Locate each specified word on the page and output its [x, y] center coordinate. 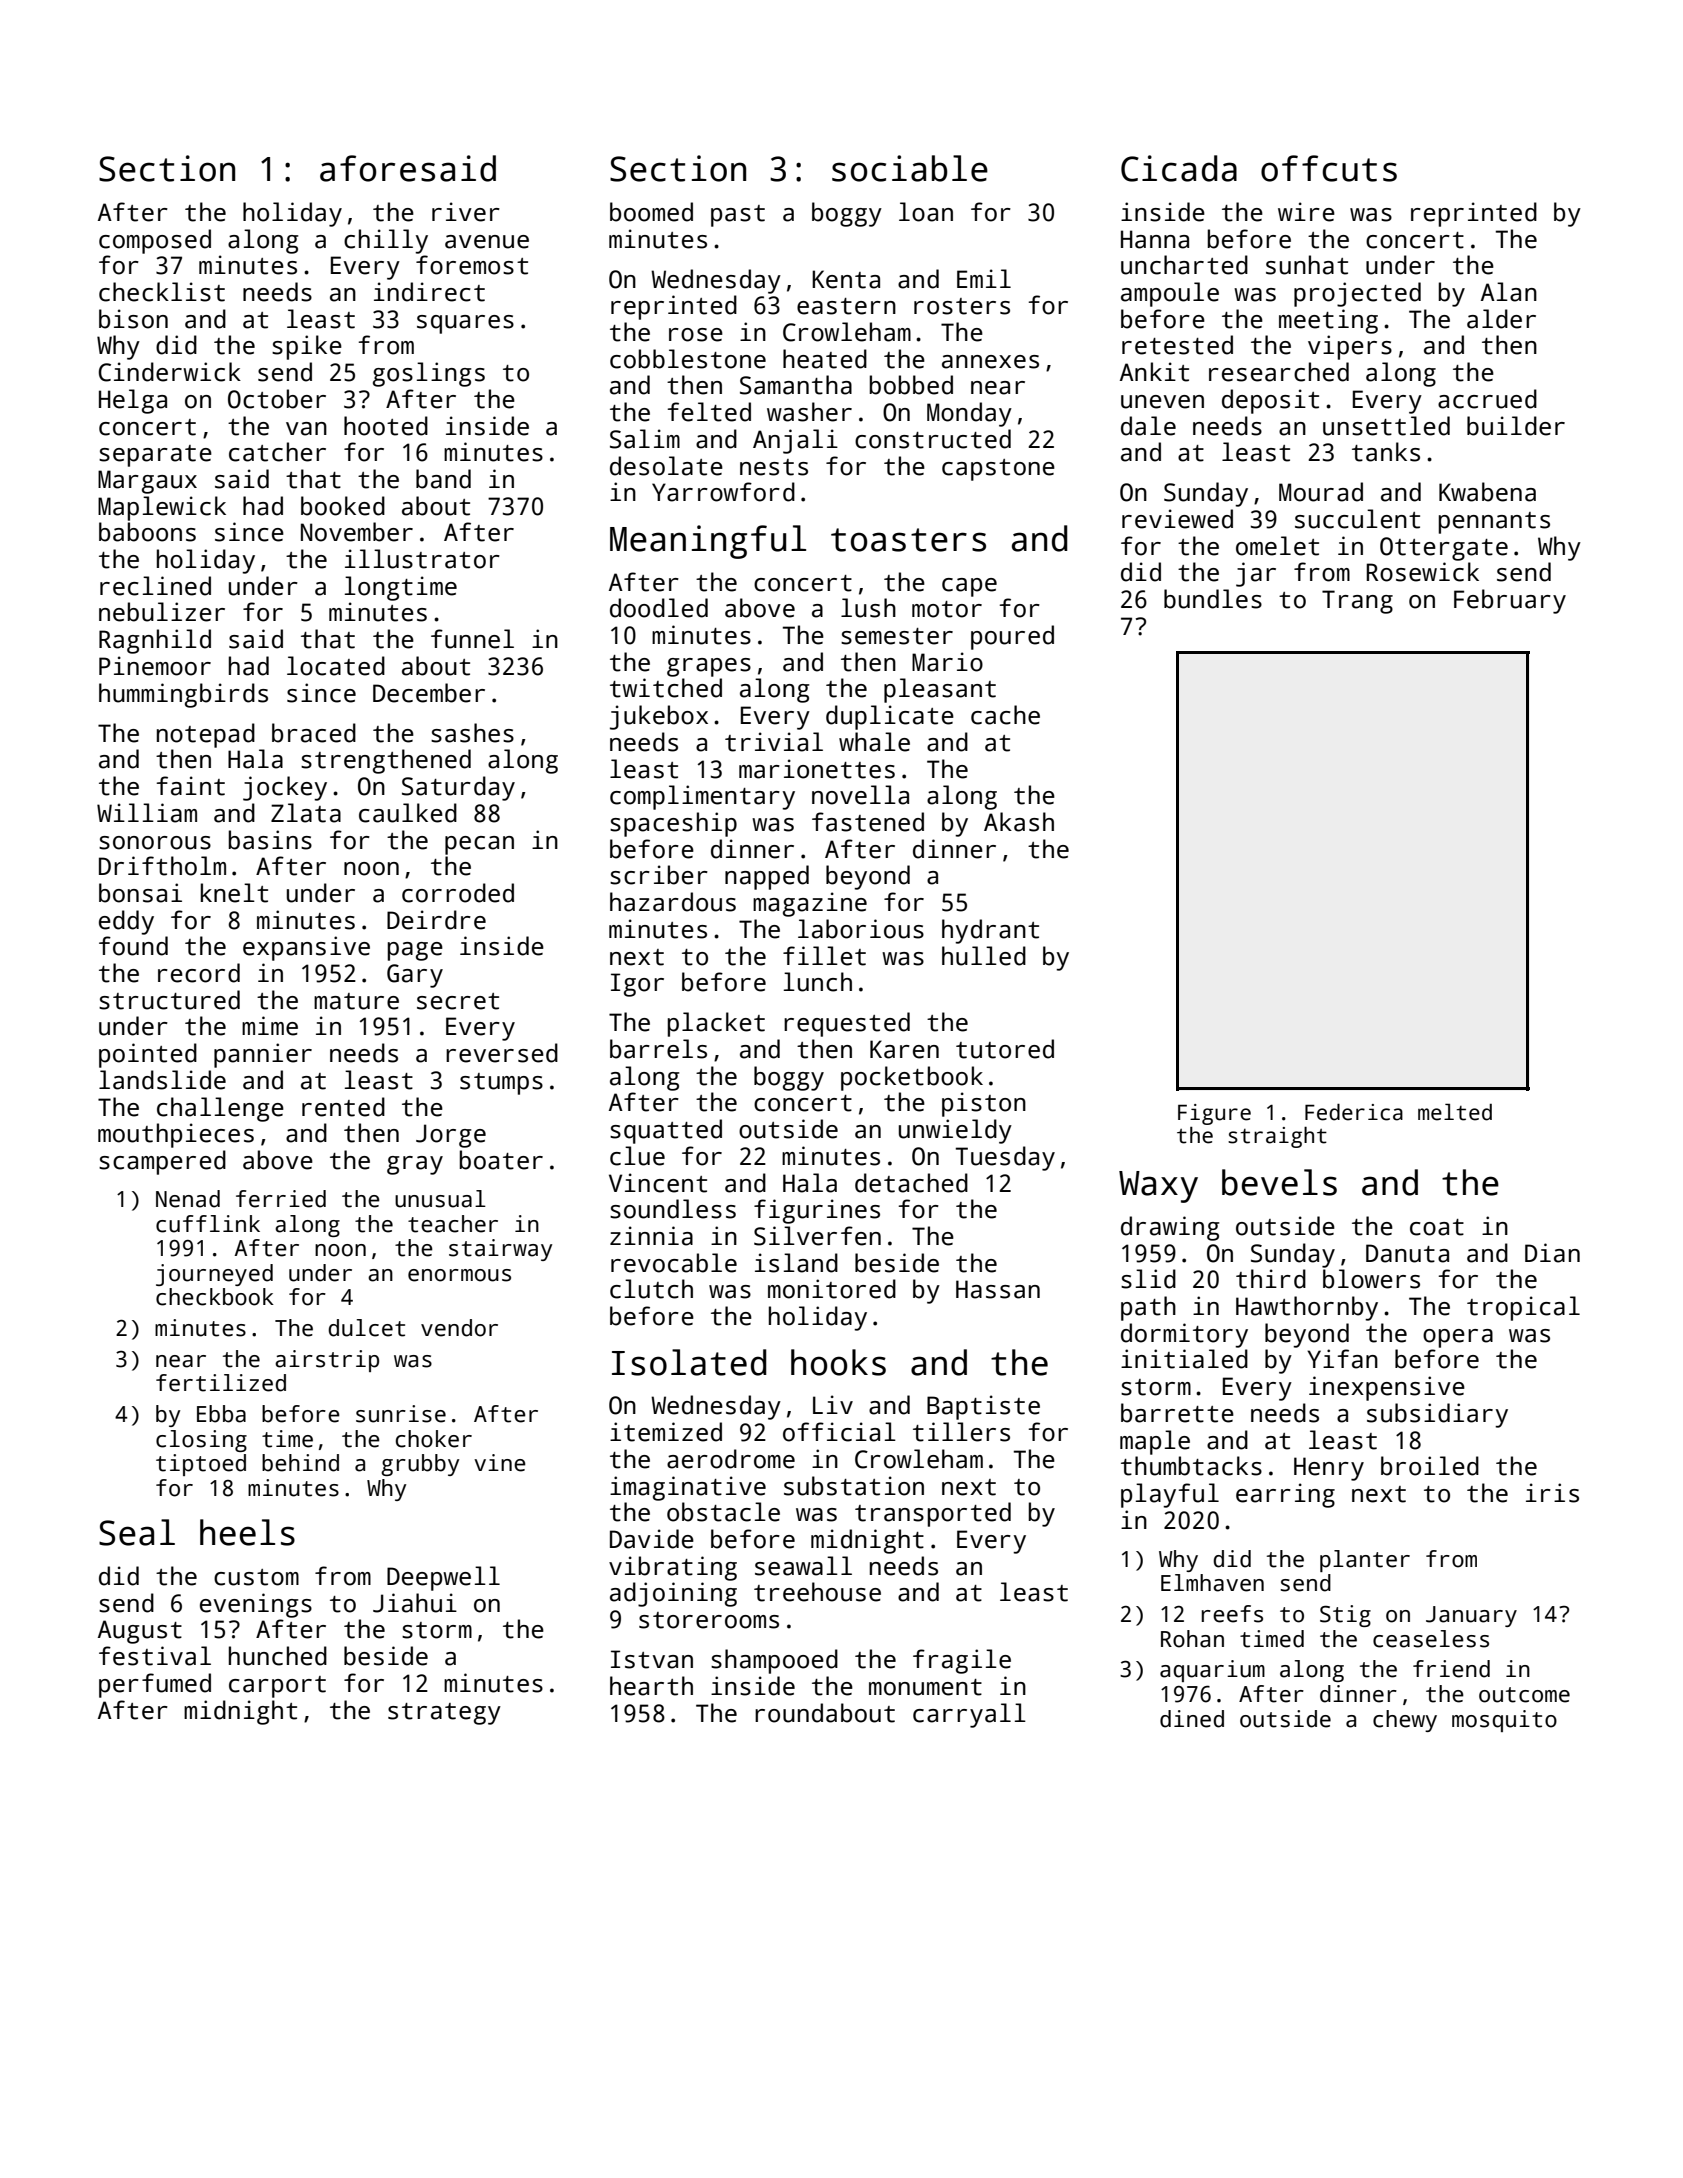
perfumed [155, 1685]
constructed [933, 439]
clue [637, 1156]
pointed [148, 1055]
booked [343, 506]
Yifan [1342, 1359]
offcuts [1329, 168]
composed [155, 241]
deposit [1270, 401]
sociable [910, 168]
